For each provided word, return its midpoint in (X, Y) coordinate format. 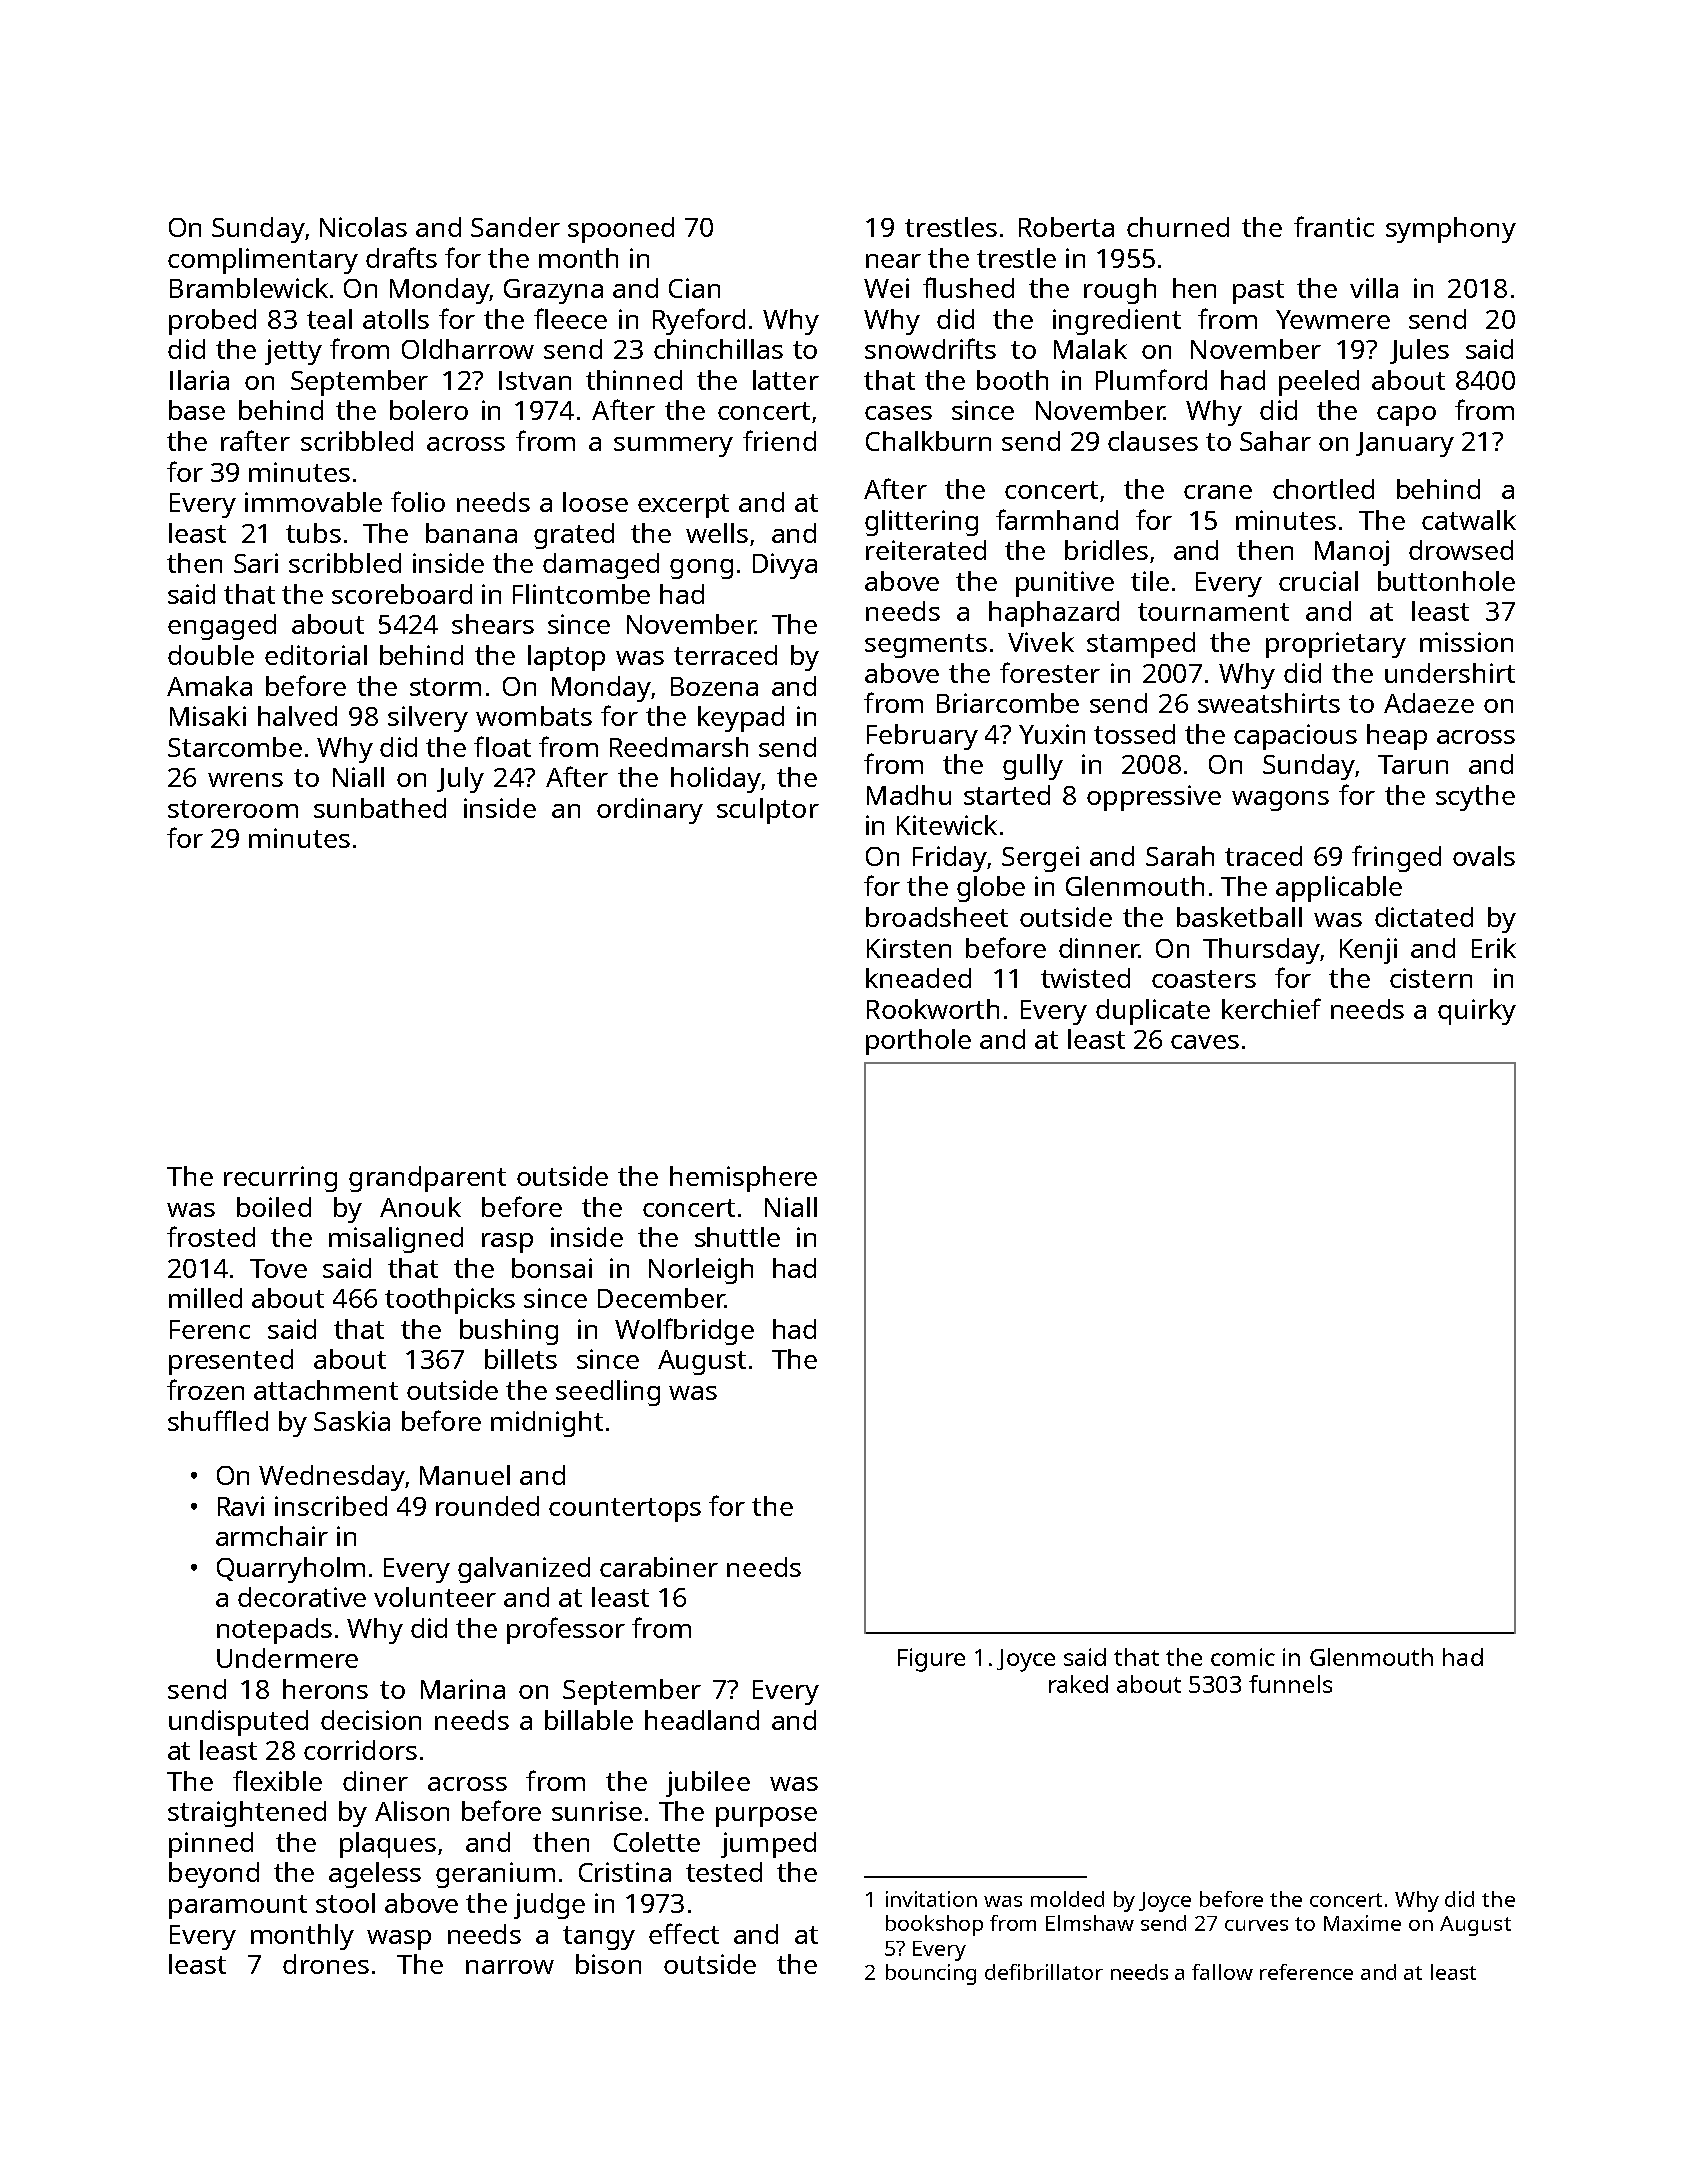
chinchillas (718, 349)
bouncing (931, 1974)
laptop (566, 658)
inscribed (331, 1506)
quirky (1477, 1012)
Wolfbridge (684, 1331)
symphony (1451, 230)
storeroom (233, 809)
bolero (429, 410)
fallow (1222, 1972)
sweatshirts (1269, 703)
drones (326, 1964)
